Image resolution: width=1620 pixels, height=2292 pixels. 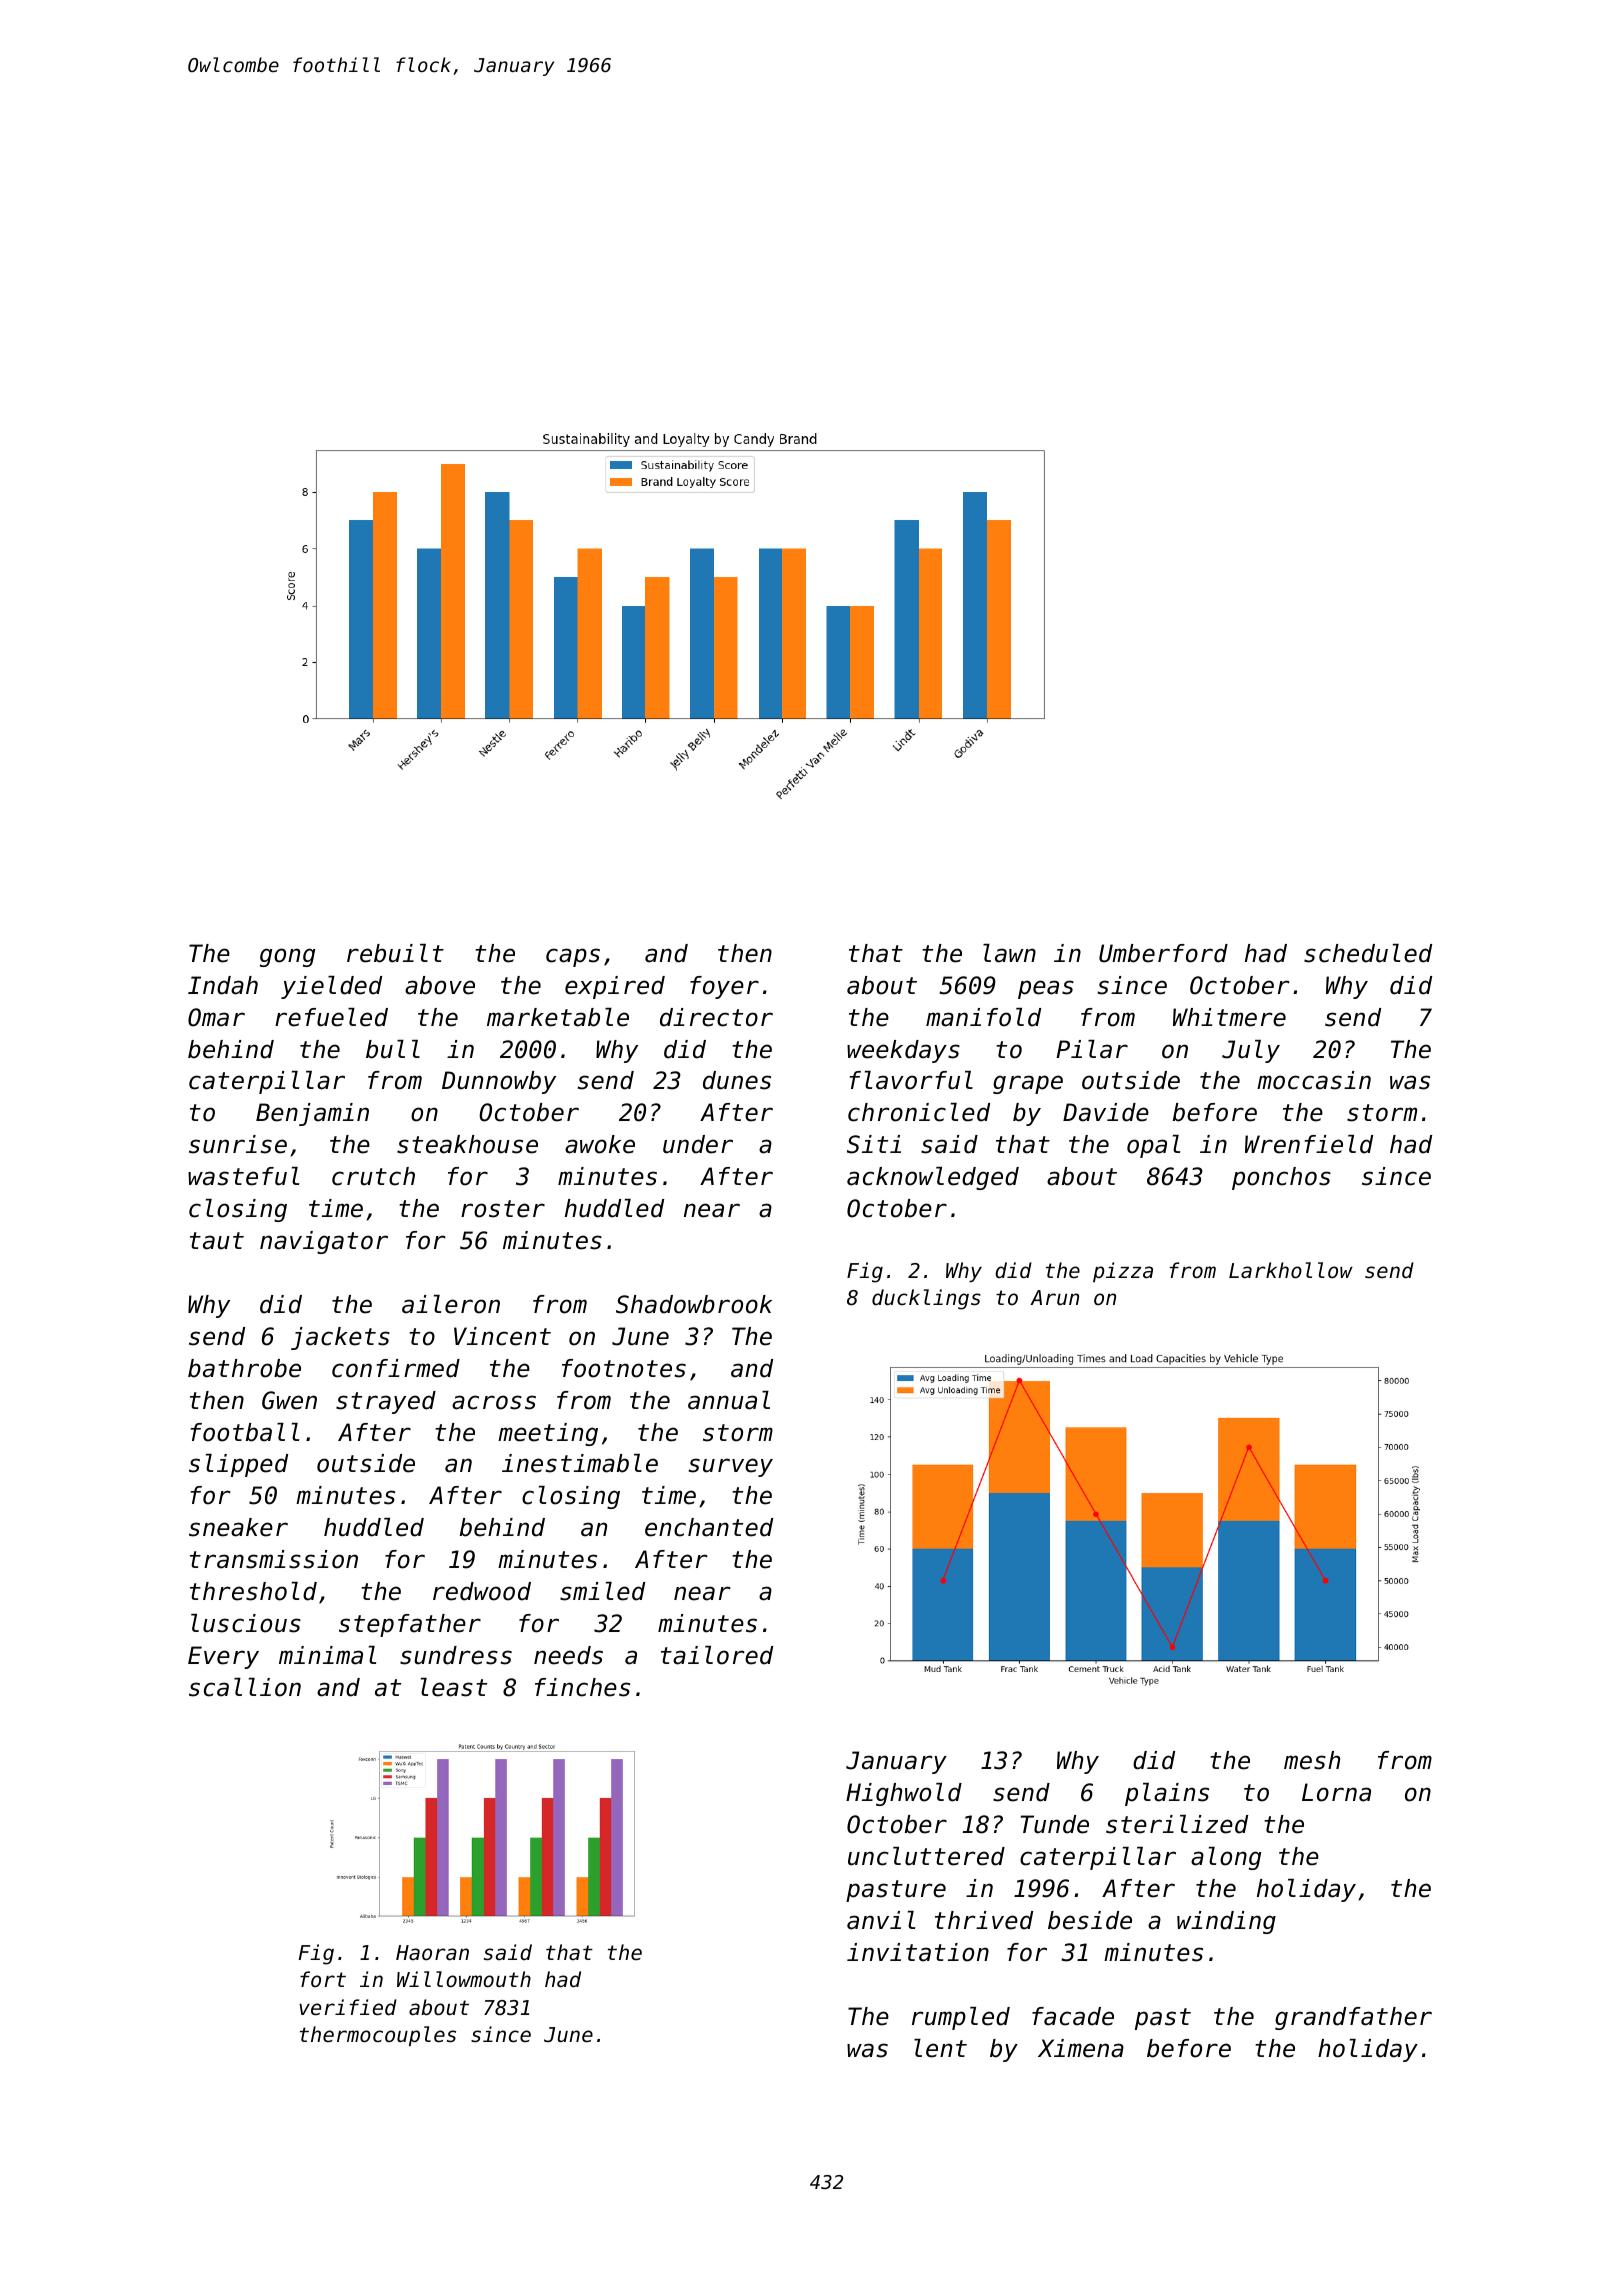 I want to click on gong, so click(x=287, y=957).
